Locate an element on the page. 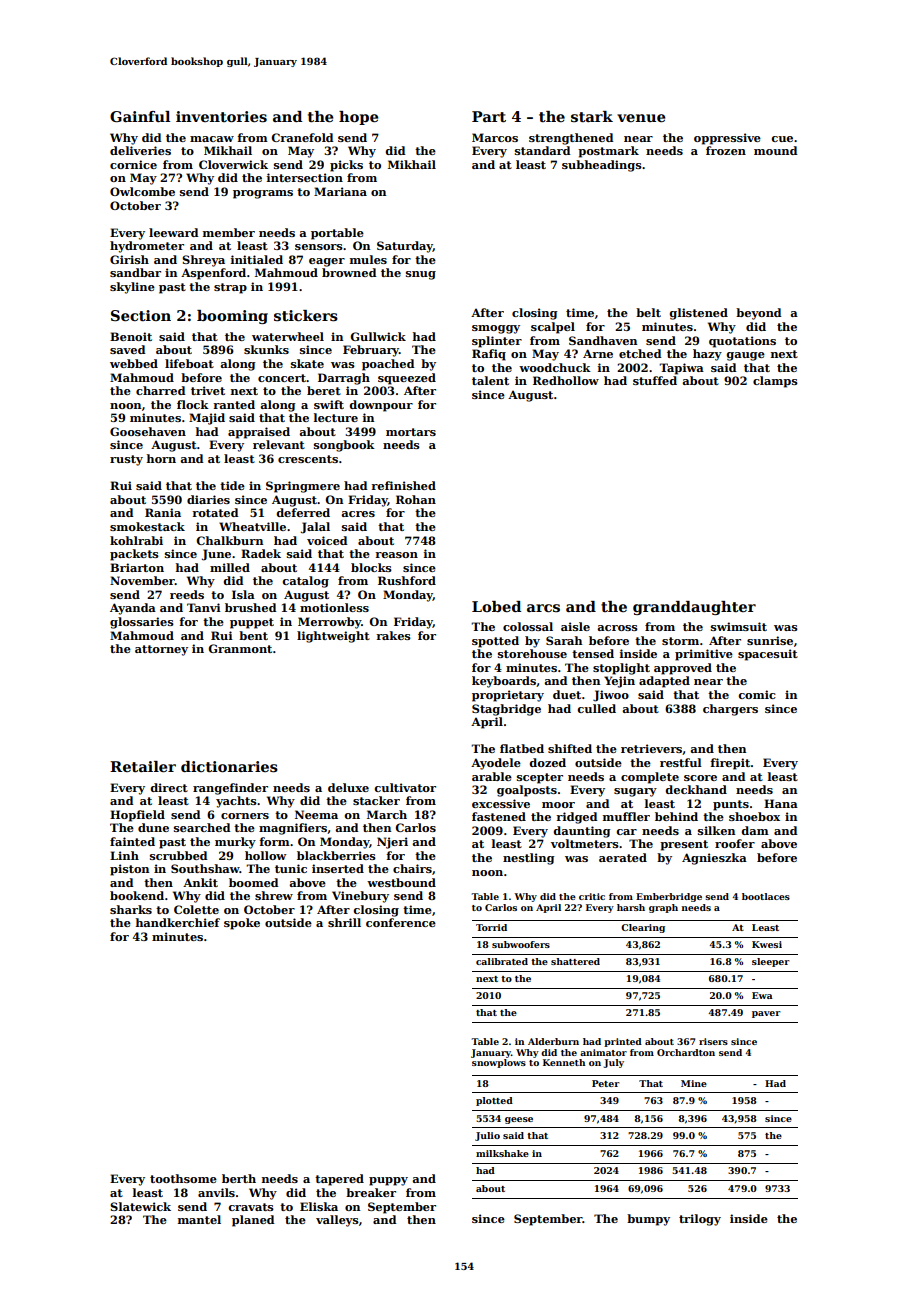  Benoit is located at coordinates (131, 336).
